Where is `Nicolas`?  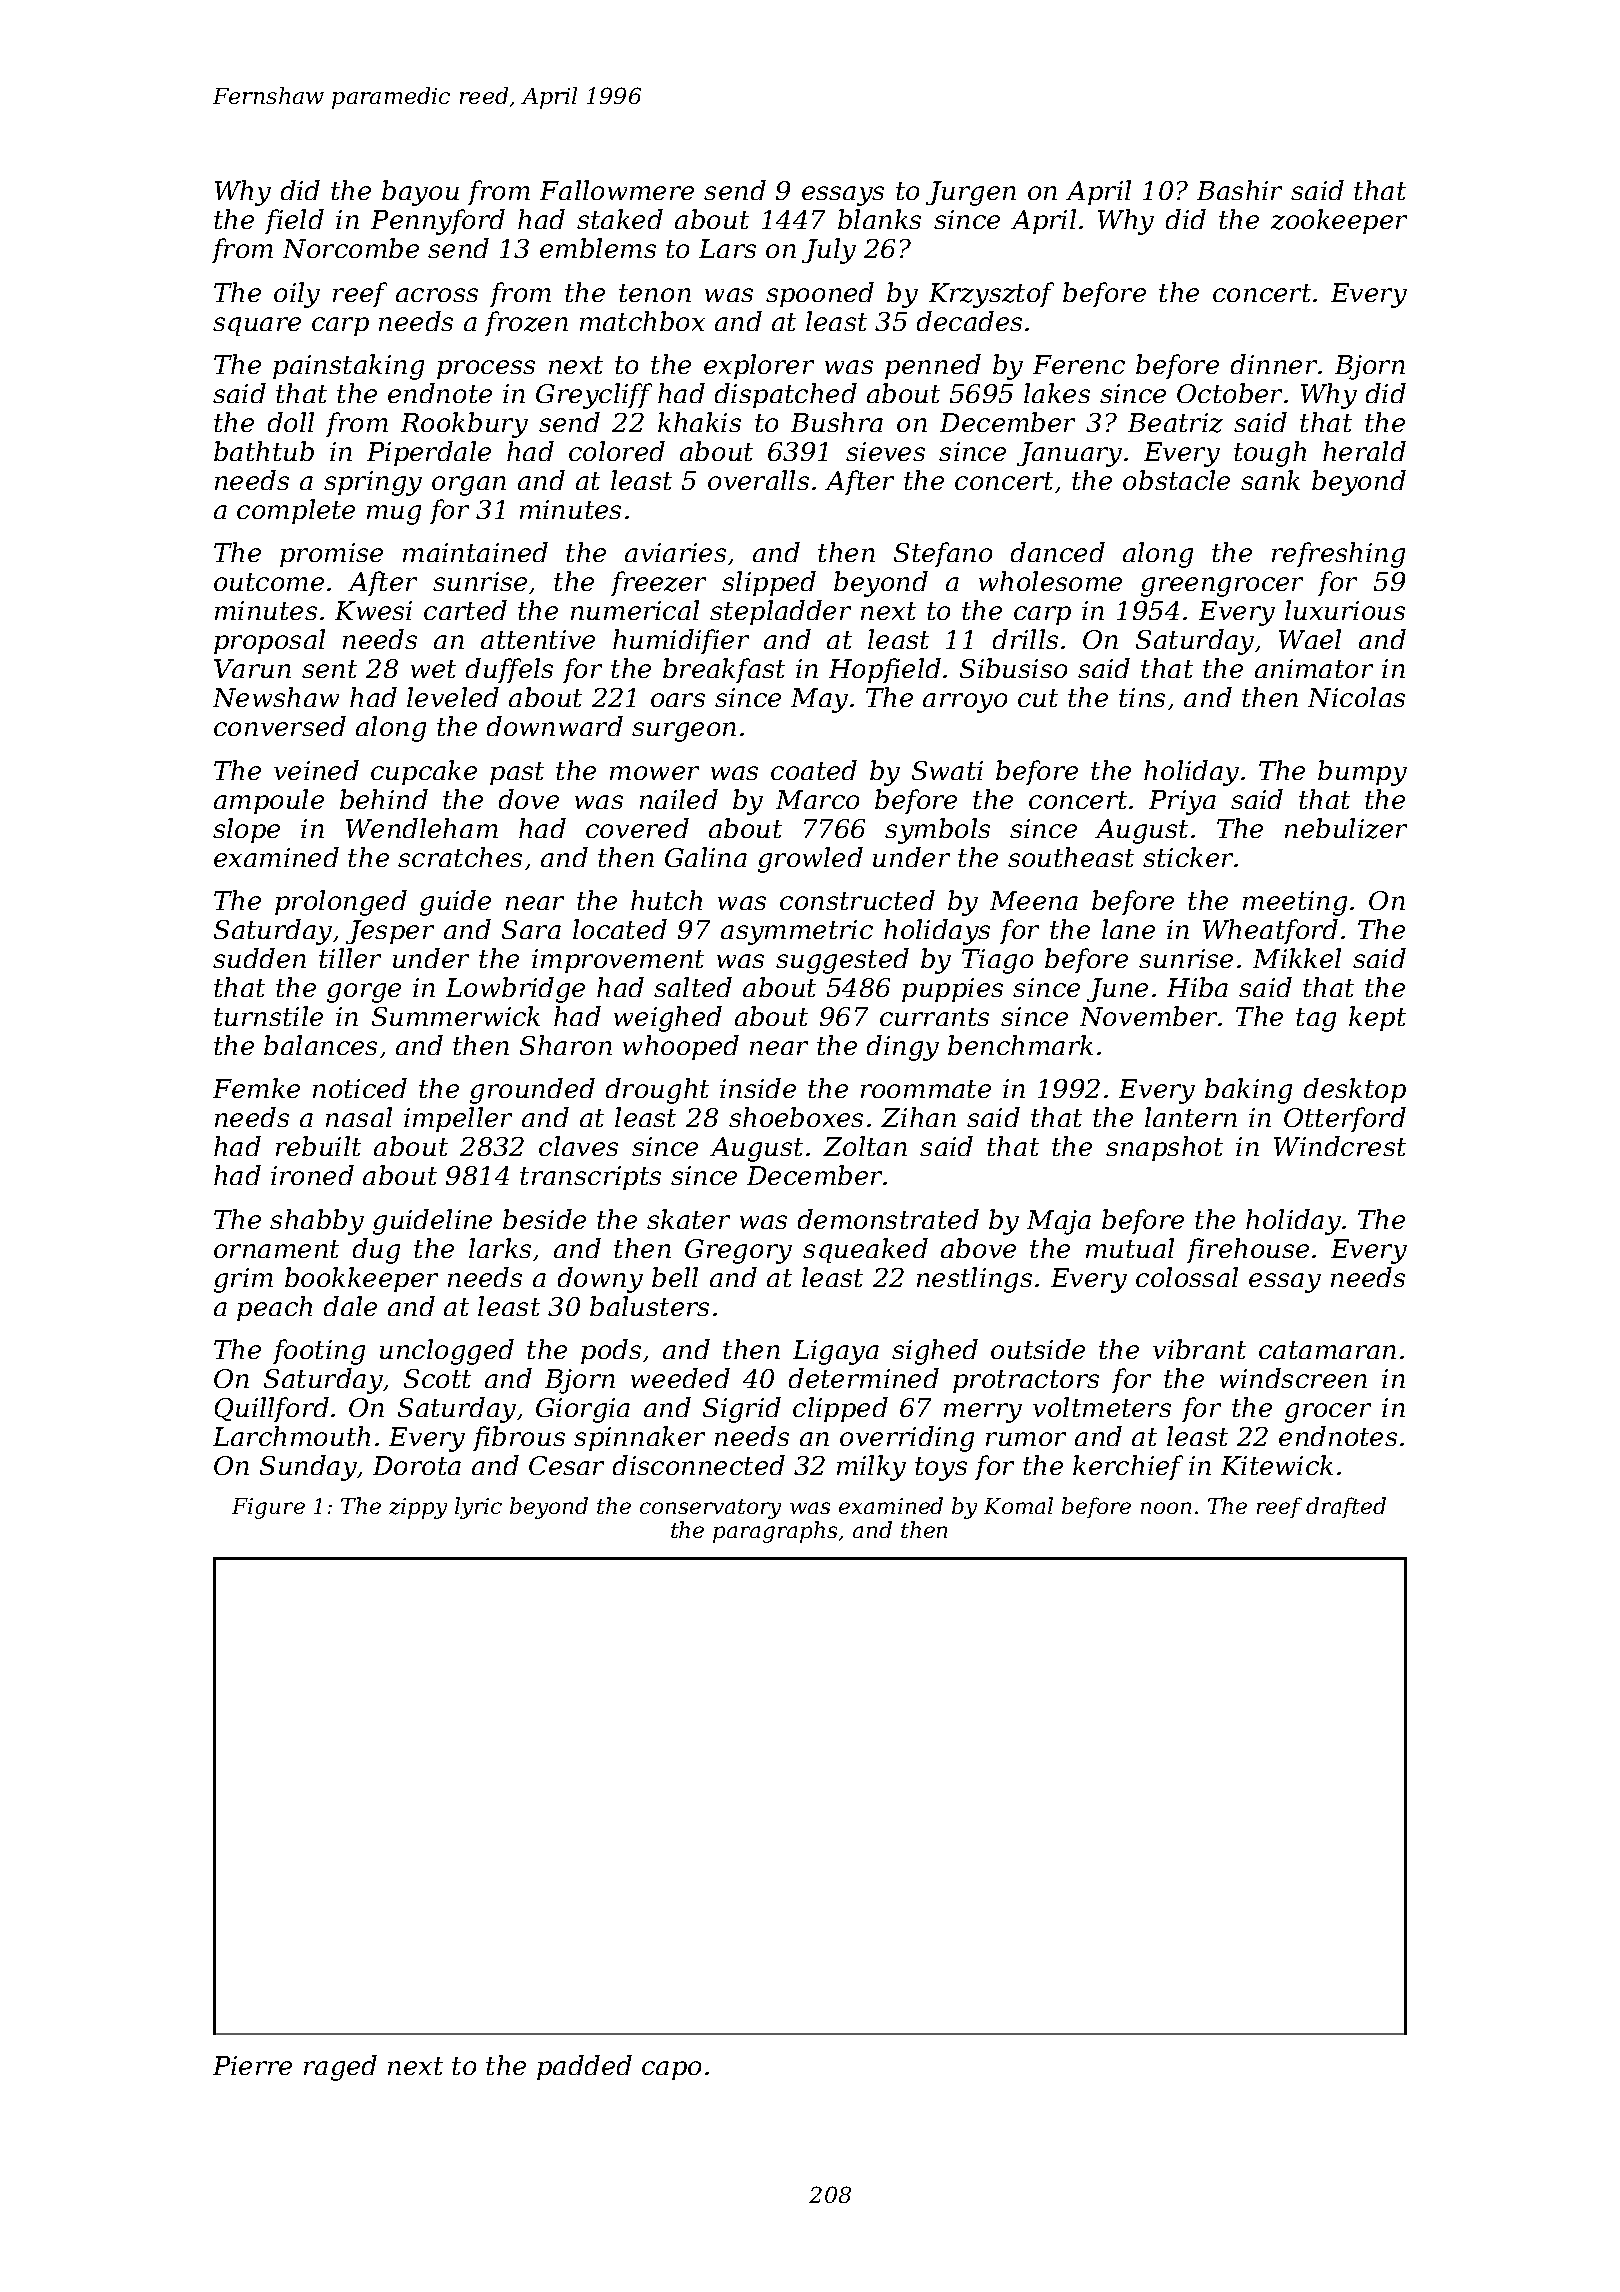
Nicolas is located at coordinates (1356, 697).
